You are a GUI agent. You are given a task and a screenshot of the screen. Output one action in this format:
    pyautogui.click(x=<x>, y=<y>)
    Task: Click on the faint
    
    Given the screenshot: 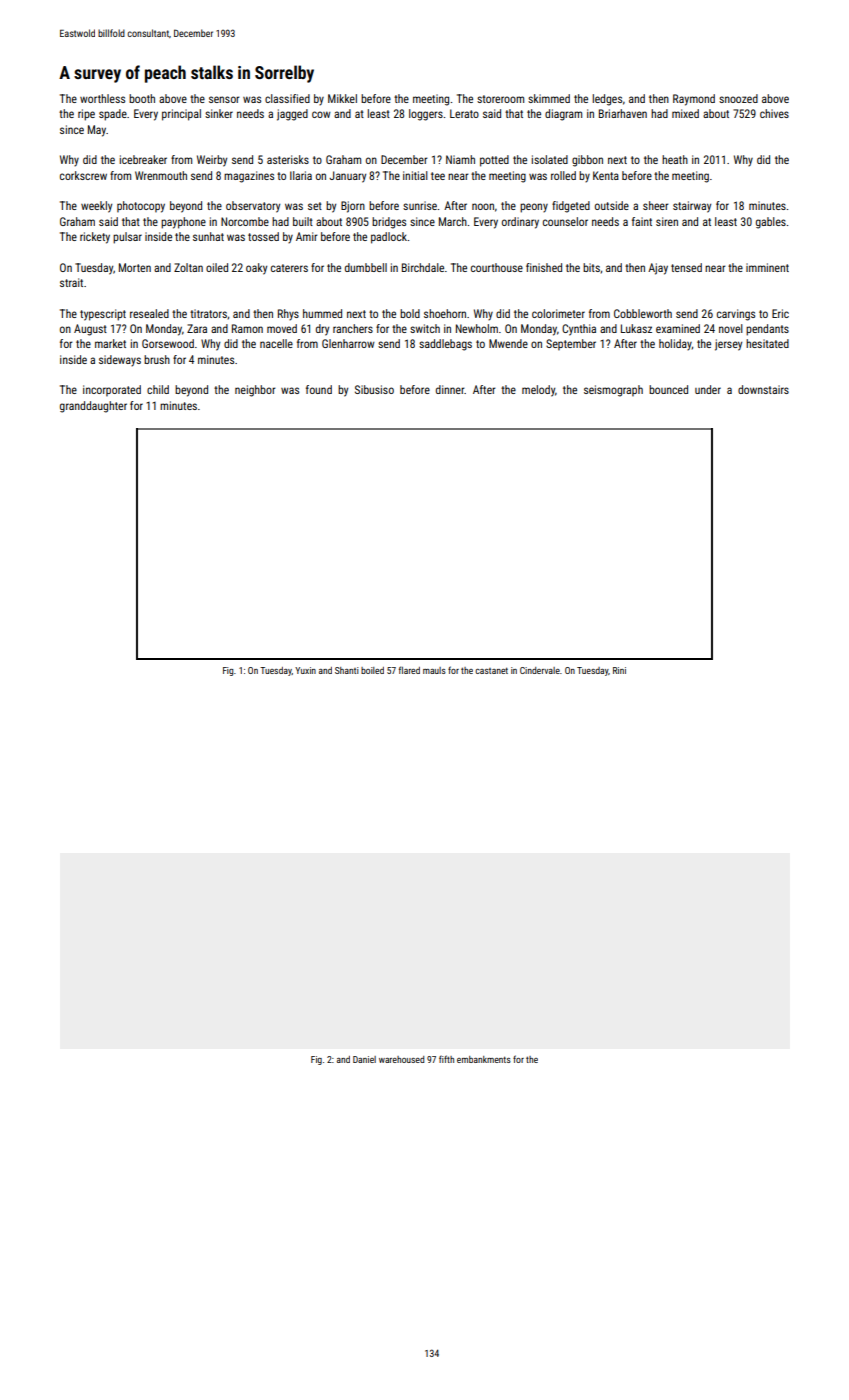 What is the action you would take?
    pyautogui.click(x=642, y=221)
